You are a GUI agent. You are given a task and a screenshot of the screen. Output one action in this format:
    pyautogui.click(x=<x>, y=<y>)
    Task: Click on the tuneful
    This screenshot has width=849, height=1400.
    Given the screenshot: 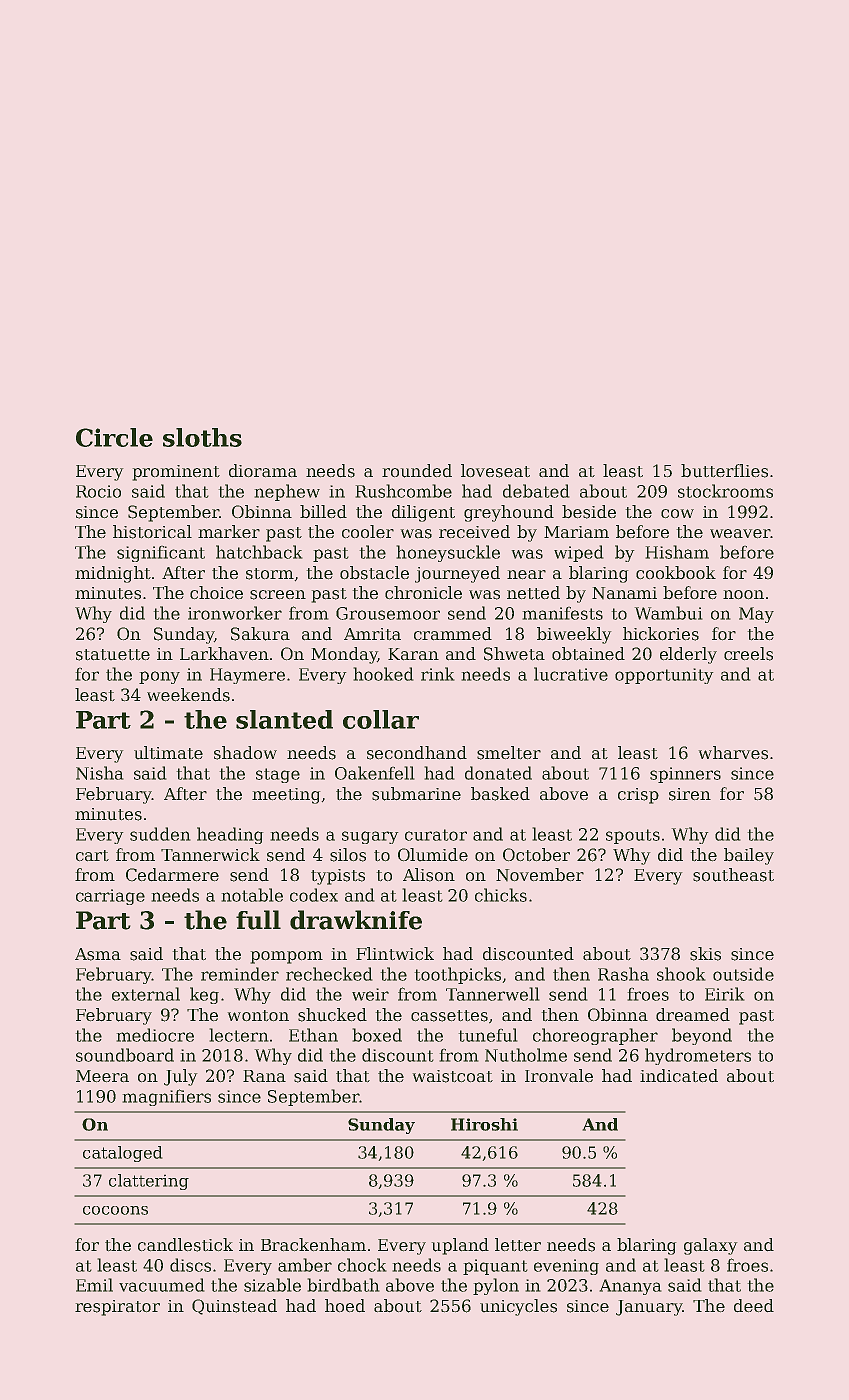 What is the action you would take?
    pyautogui.click(x=488, y=1035)
